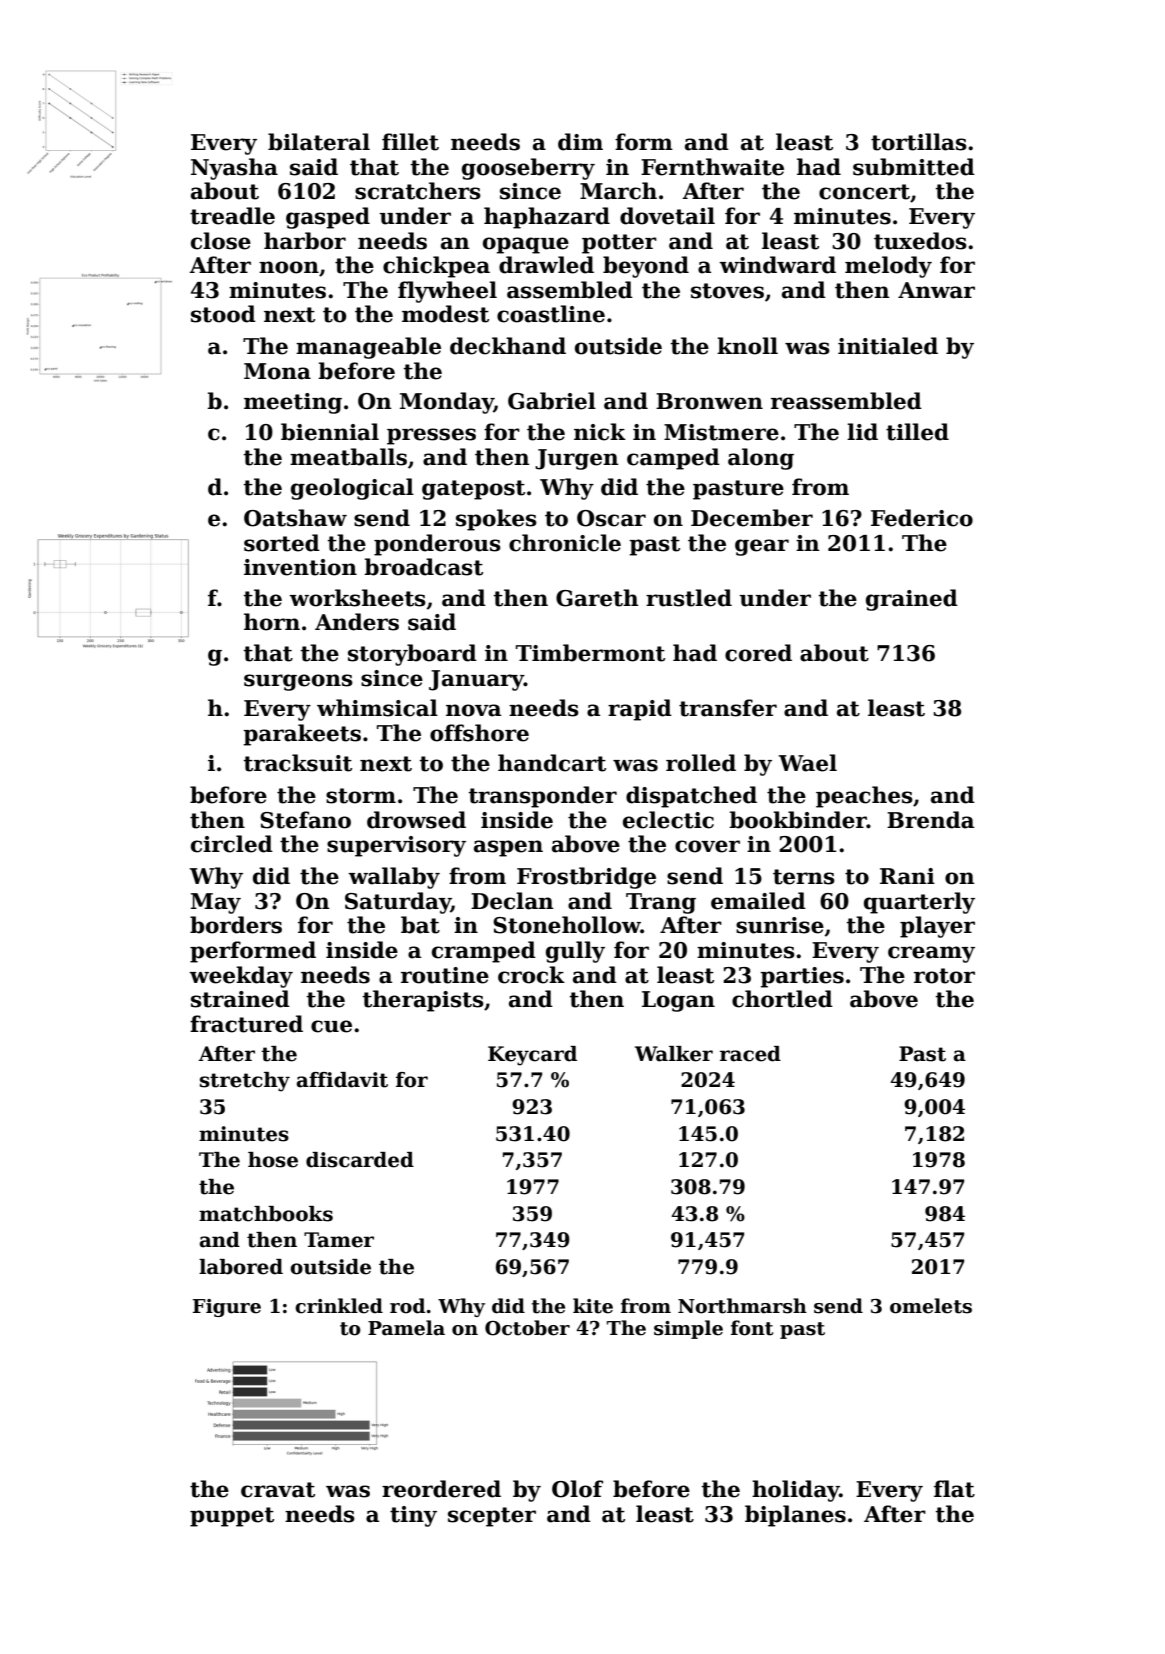 Image resolution: width=1165 pixels, height=1654 pixels. Describe the element at coordinates (241, 977) in the screenshot. I see `weekday` at that location.
